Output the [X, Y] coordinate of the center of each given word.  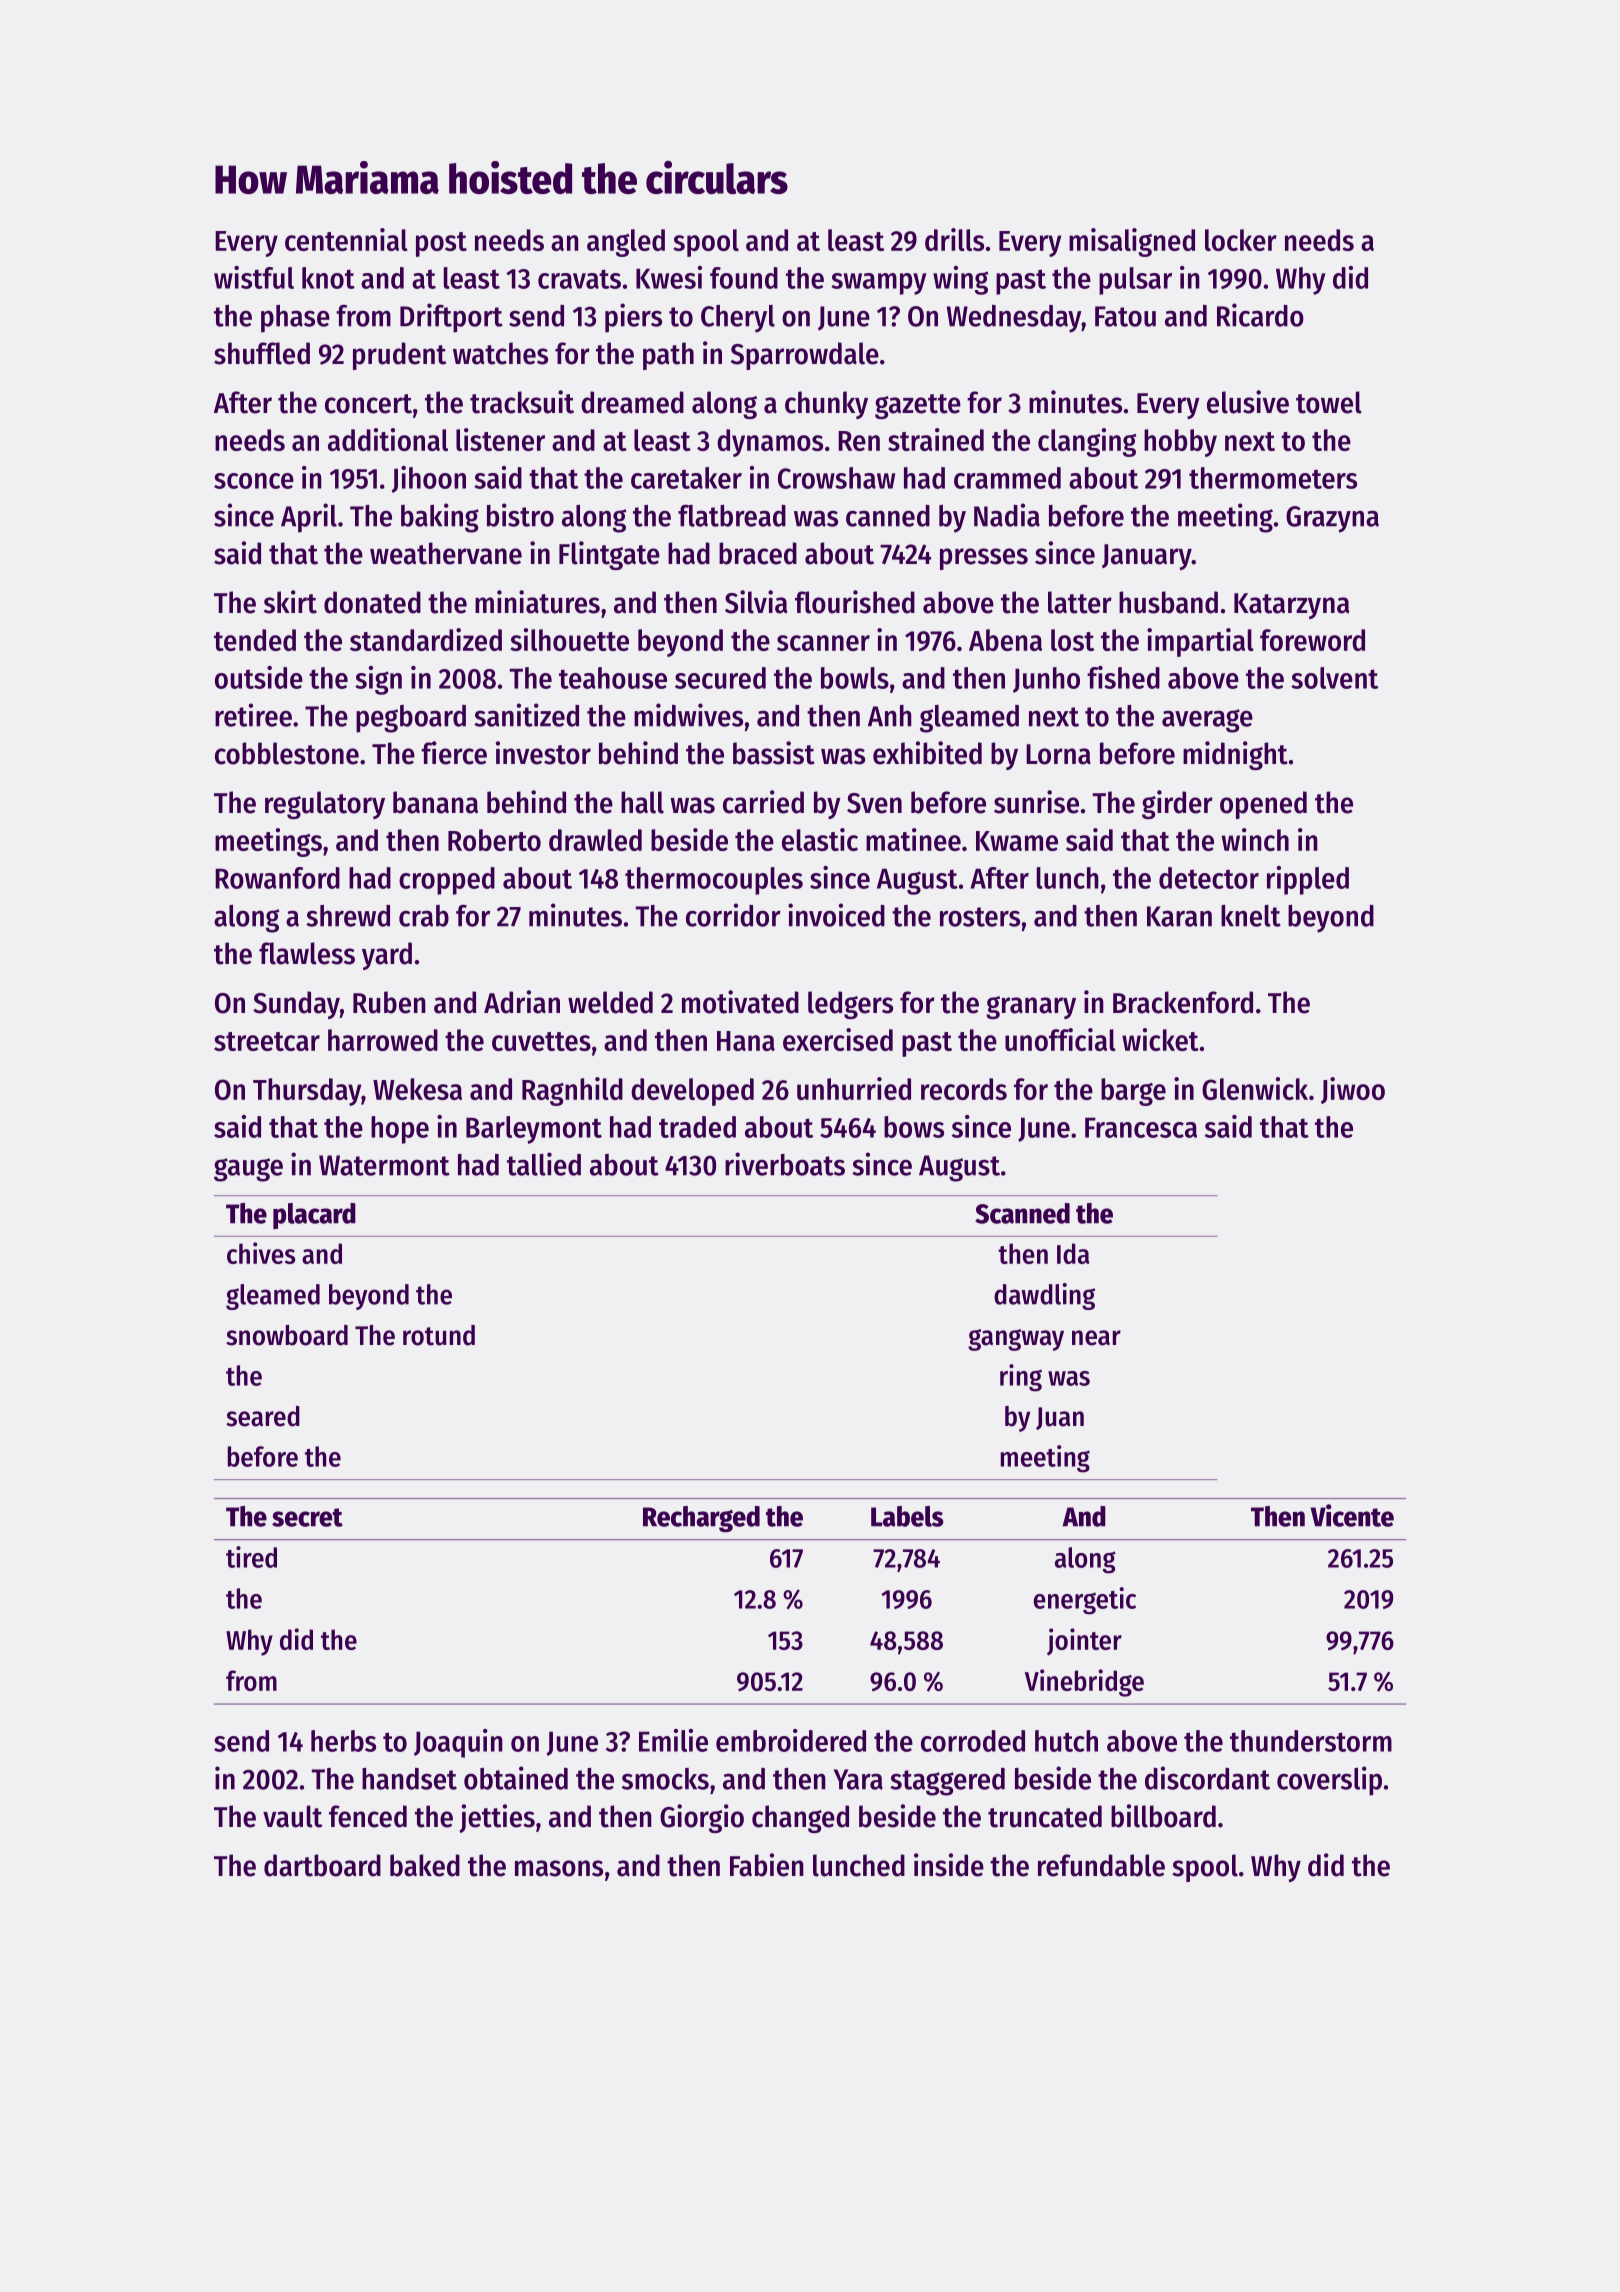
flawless [307, 953]
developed [692, 1092]
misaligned [1132, 242]
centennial [346, 239]
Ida [1073, 1253]
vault [292, 1816]
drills [954, 239]
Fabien [767, 1865]
